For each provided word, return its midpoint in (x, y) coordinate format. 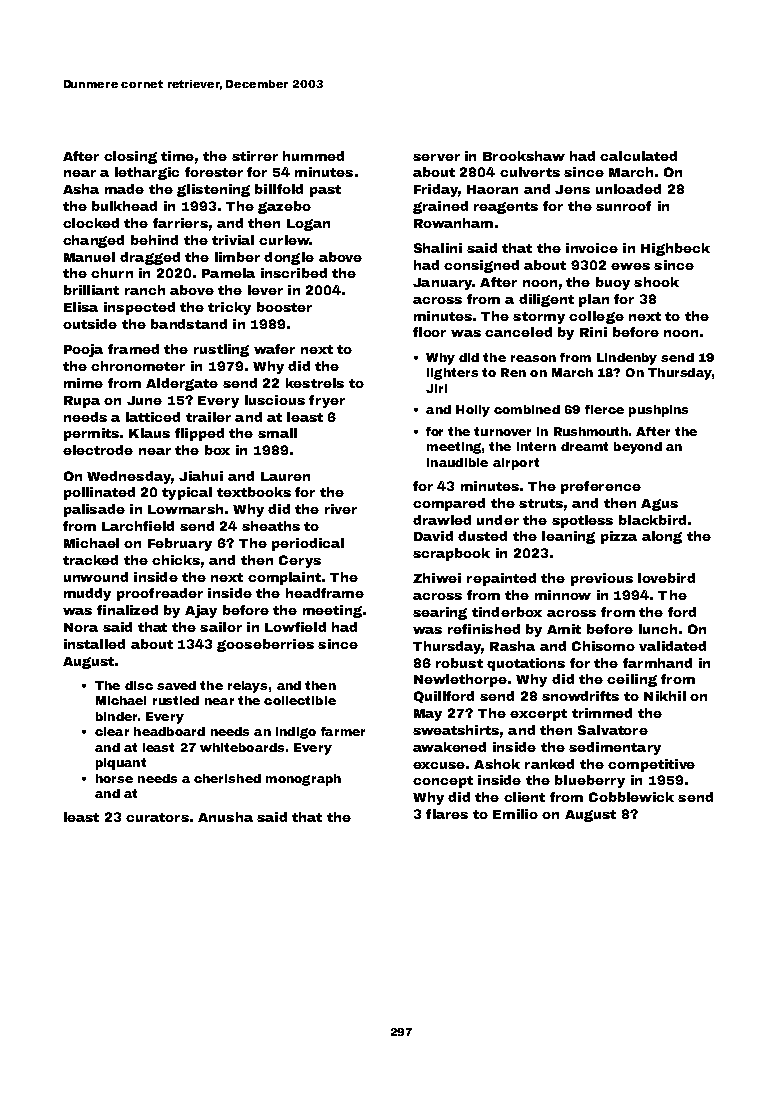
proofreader (160, 594)
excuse (439, 765)
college (596, 317)
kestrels (315, 383)
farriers (180, 223)
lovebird (666, 578)
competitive (651, 765)
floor (429, 332)
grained (440, 207)
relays (247, 687)
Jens (572, 189)
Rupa (82, 402)
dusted (482, 536)
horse (114, 778)
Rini (593, 332)
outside (90, 324)
